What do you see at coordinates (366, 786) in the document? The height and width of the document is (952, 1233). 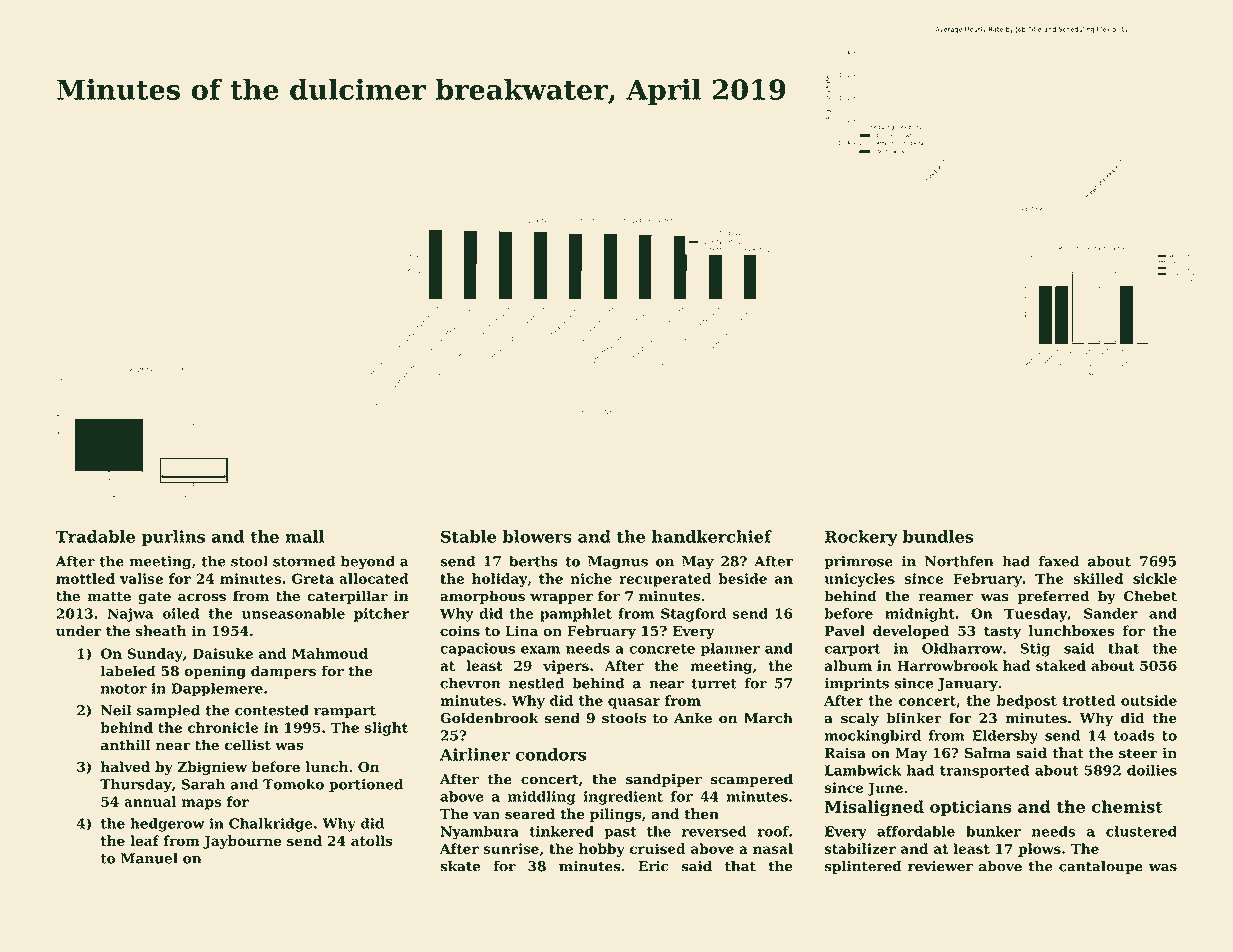 I see `portioned` at bounding box center [366, 786].
